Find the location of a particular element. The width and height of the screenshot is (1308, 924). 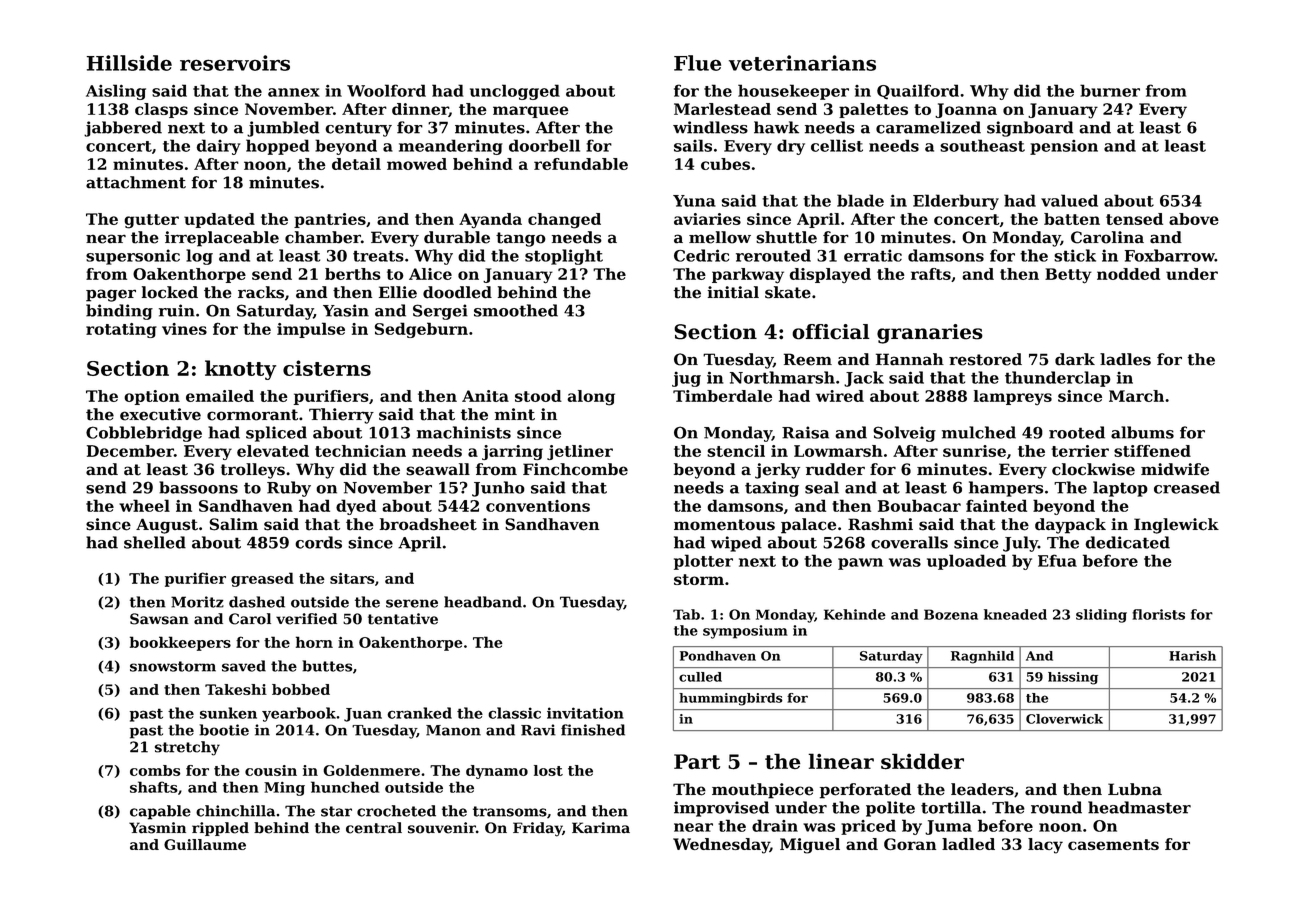

casements is located at coordinates (1113, 844).
